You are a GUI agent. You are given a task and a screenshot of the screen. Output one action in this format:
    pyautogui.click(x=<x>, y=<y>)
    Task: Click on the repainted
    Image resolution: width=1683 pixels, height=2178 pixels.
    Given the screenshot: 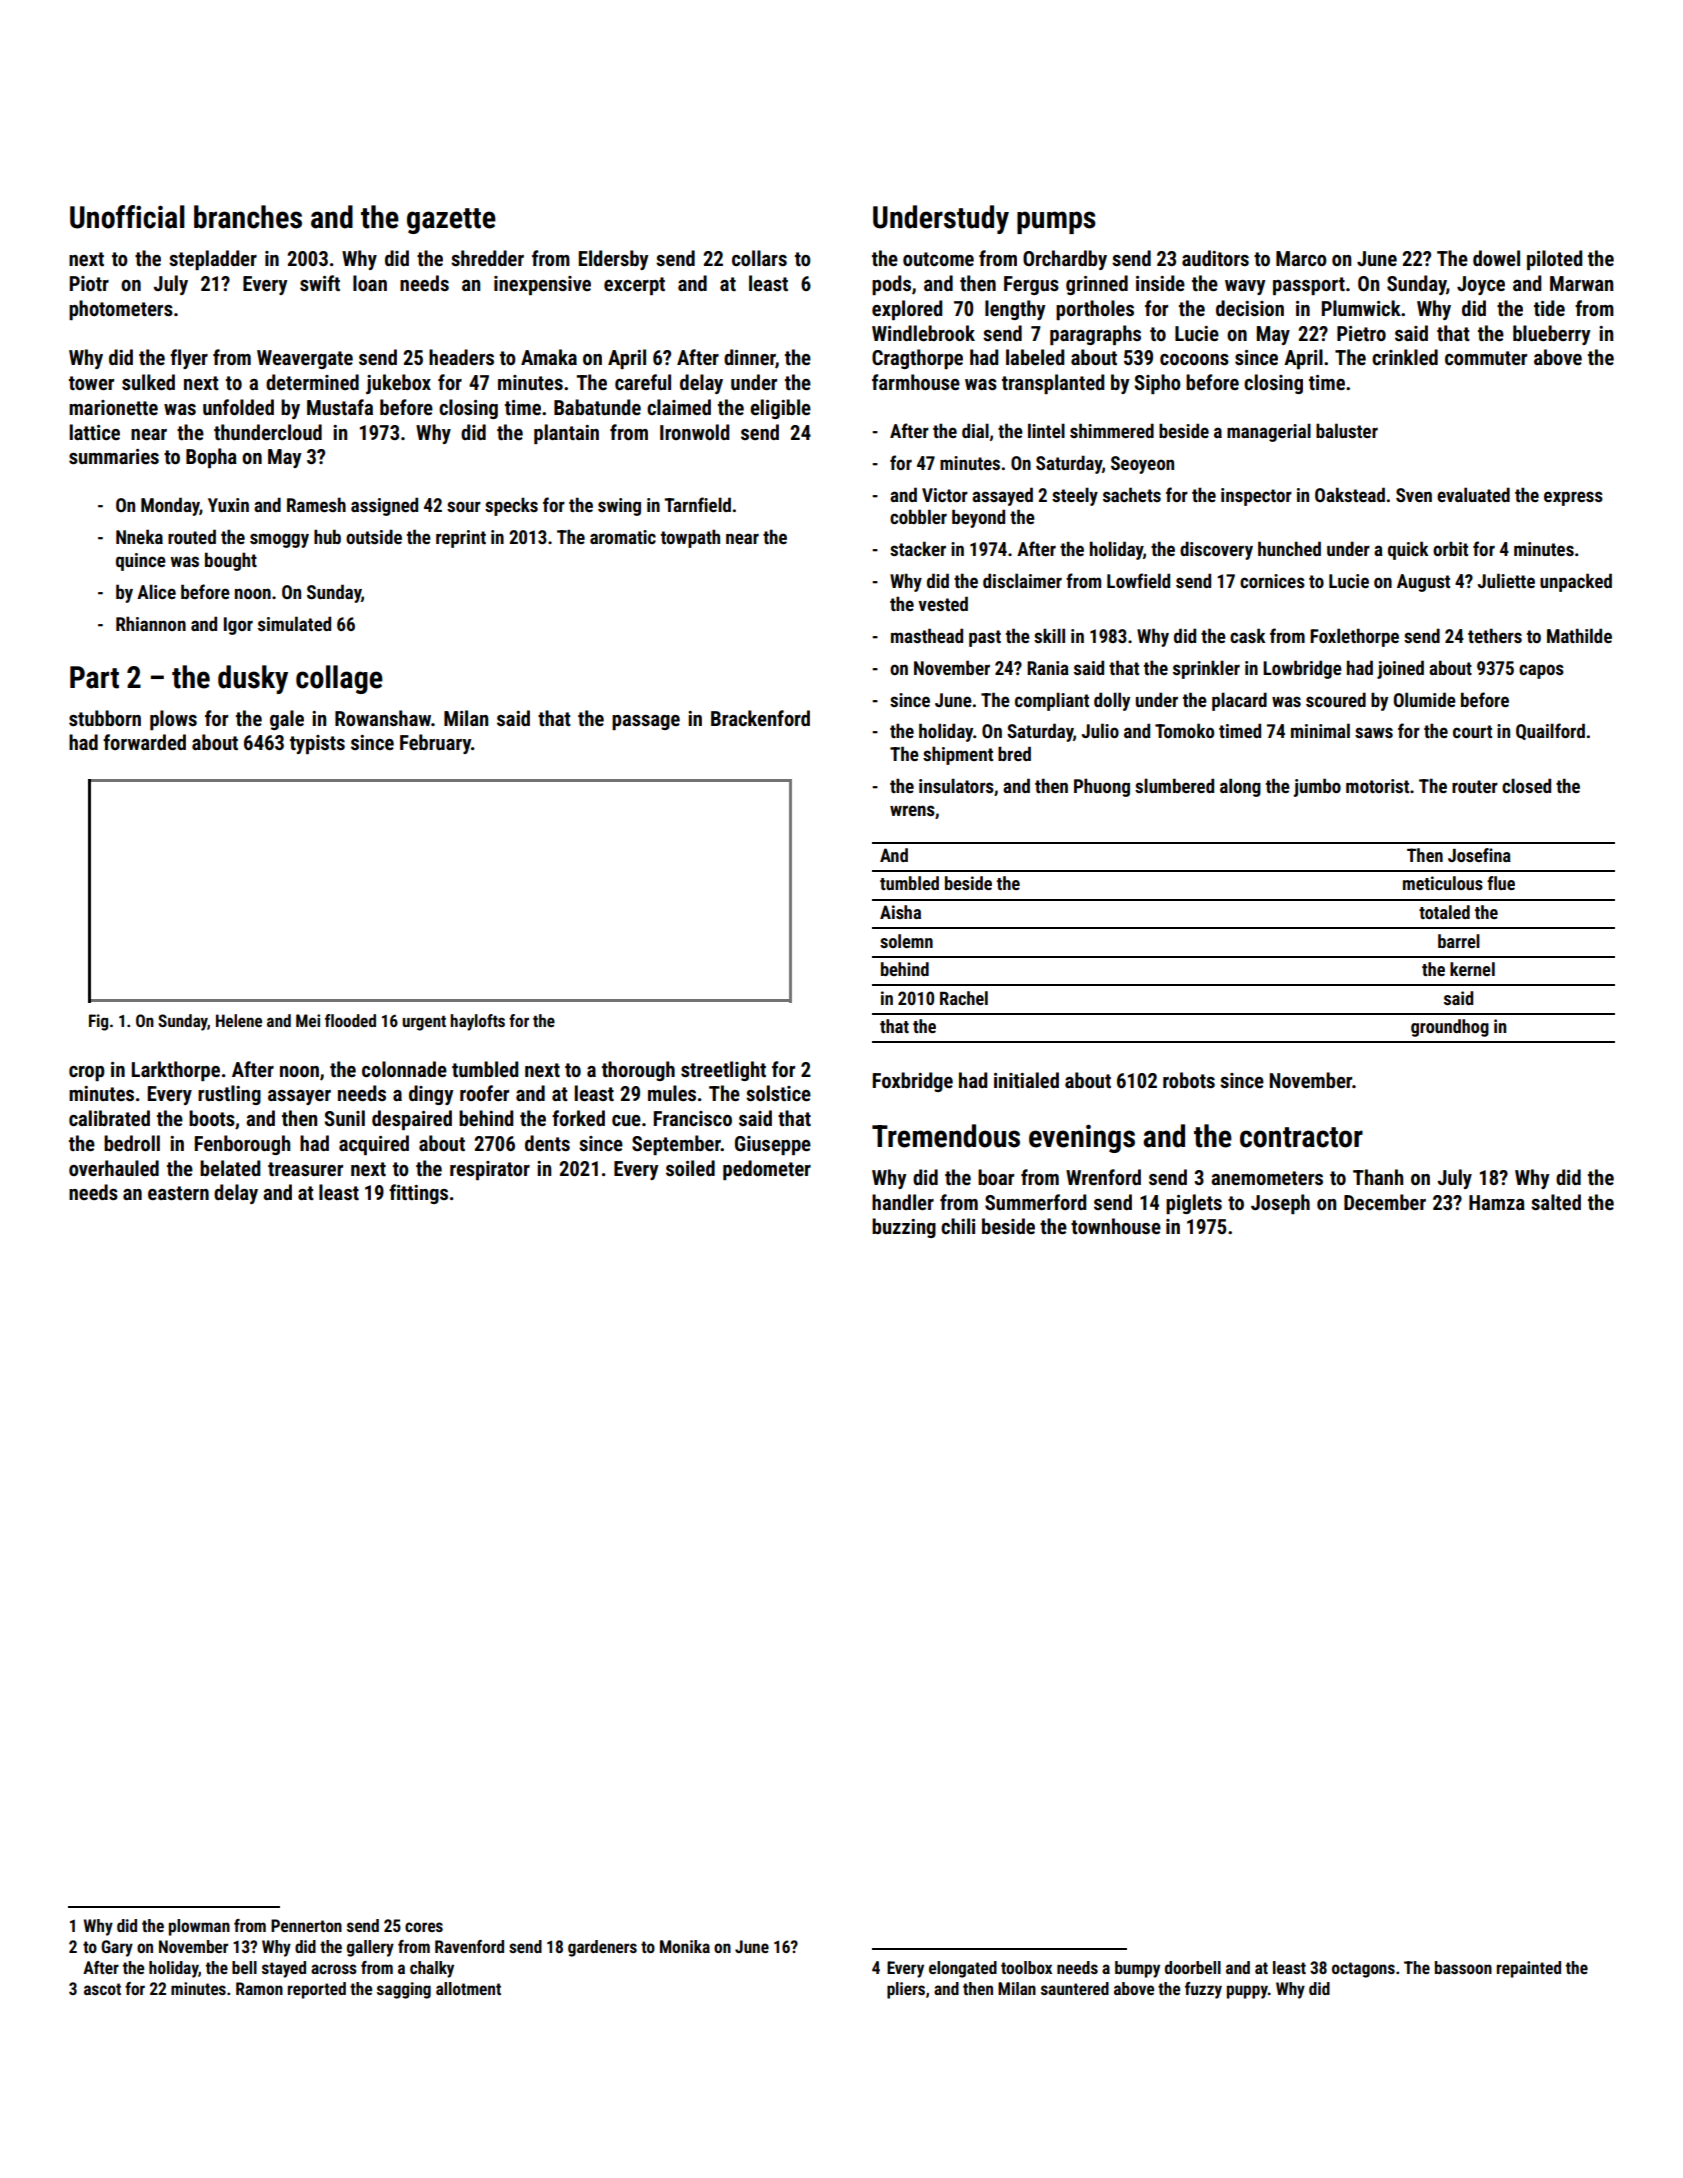 What is the action you would take?
    pyautogui.click(x=1529, y=1969)
